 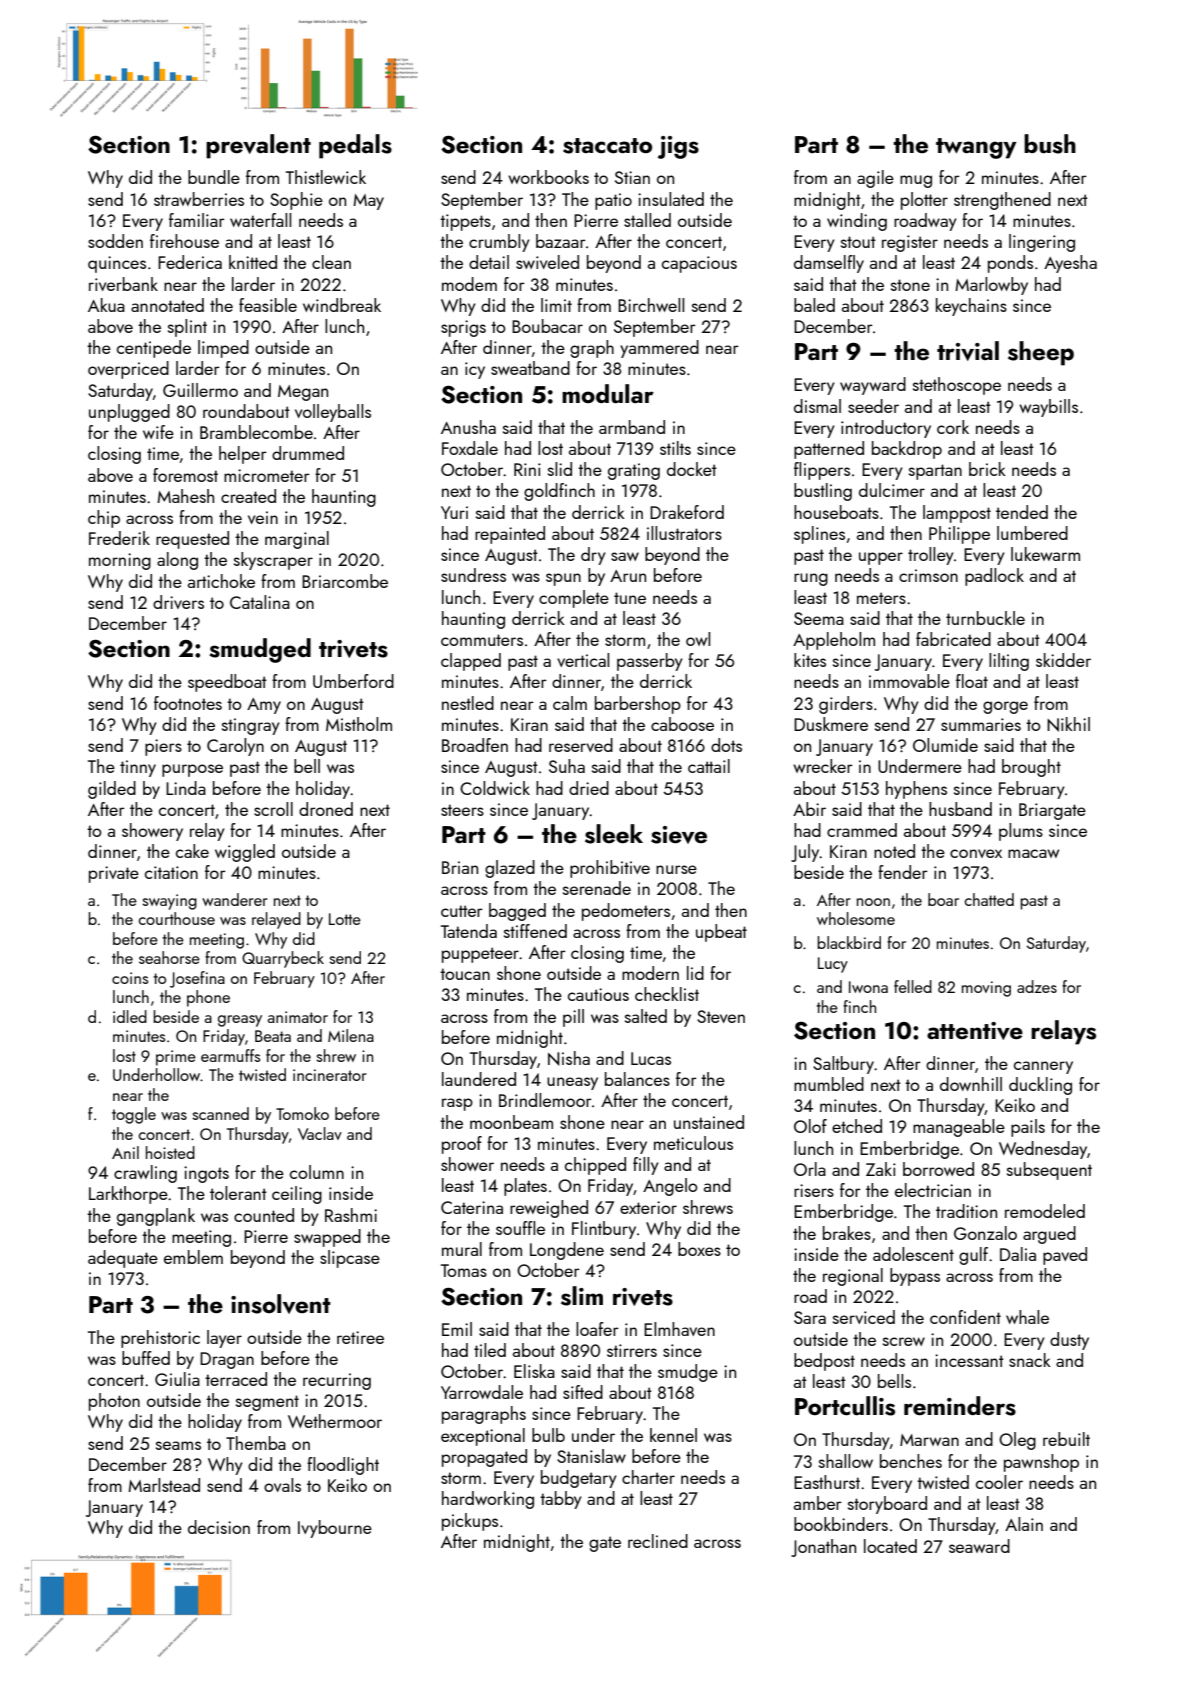 I want to click on serenade, so click(x=597, y=888).
